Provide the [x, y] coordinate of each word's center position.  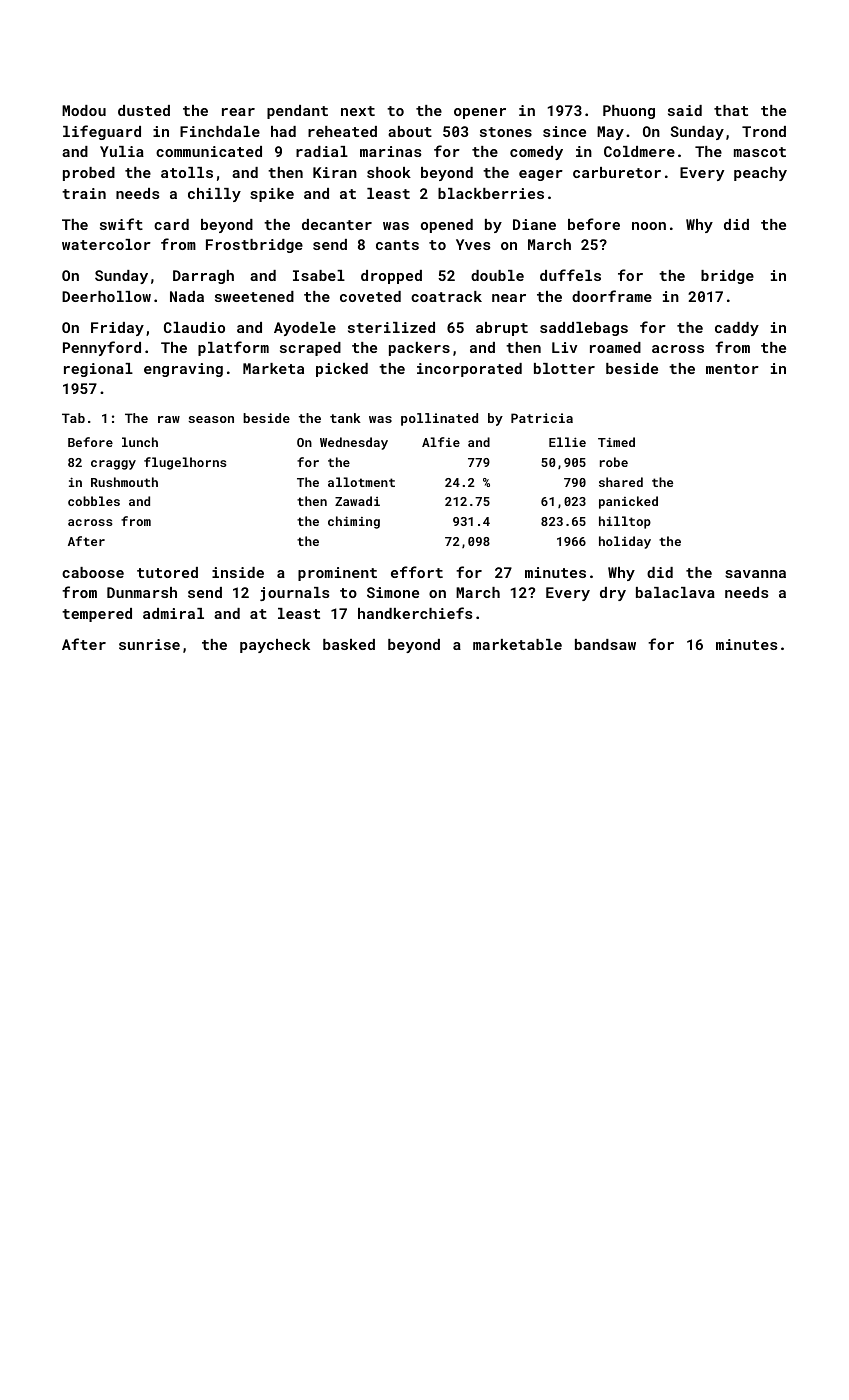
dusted [144, 110]
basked [349, 644]
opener [480, 113]
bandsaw [605, 644]
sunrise [149, 644]
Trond [764, 131]
